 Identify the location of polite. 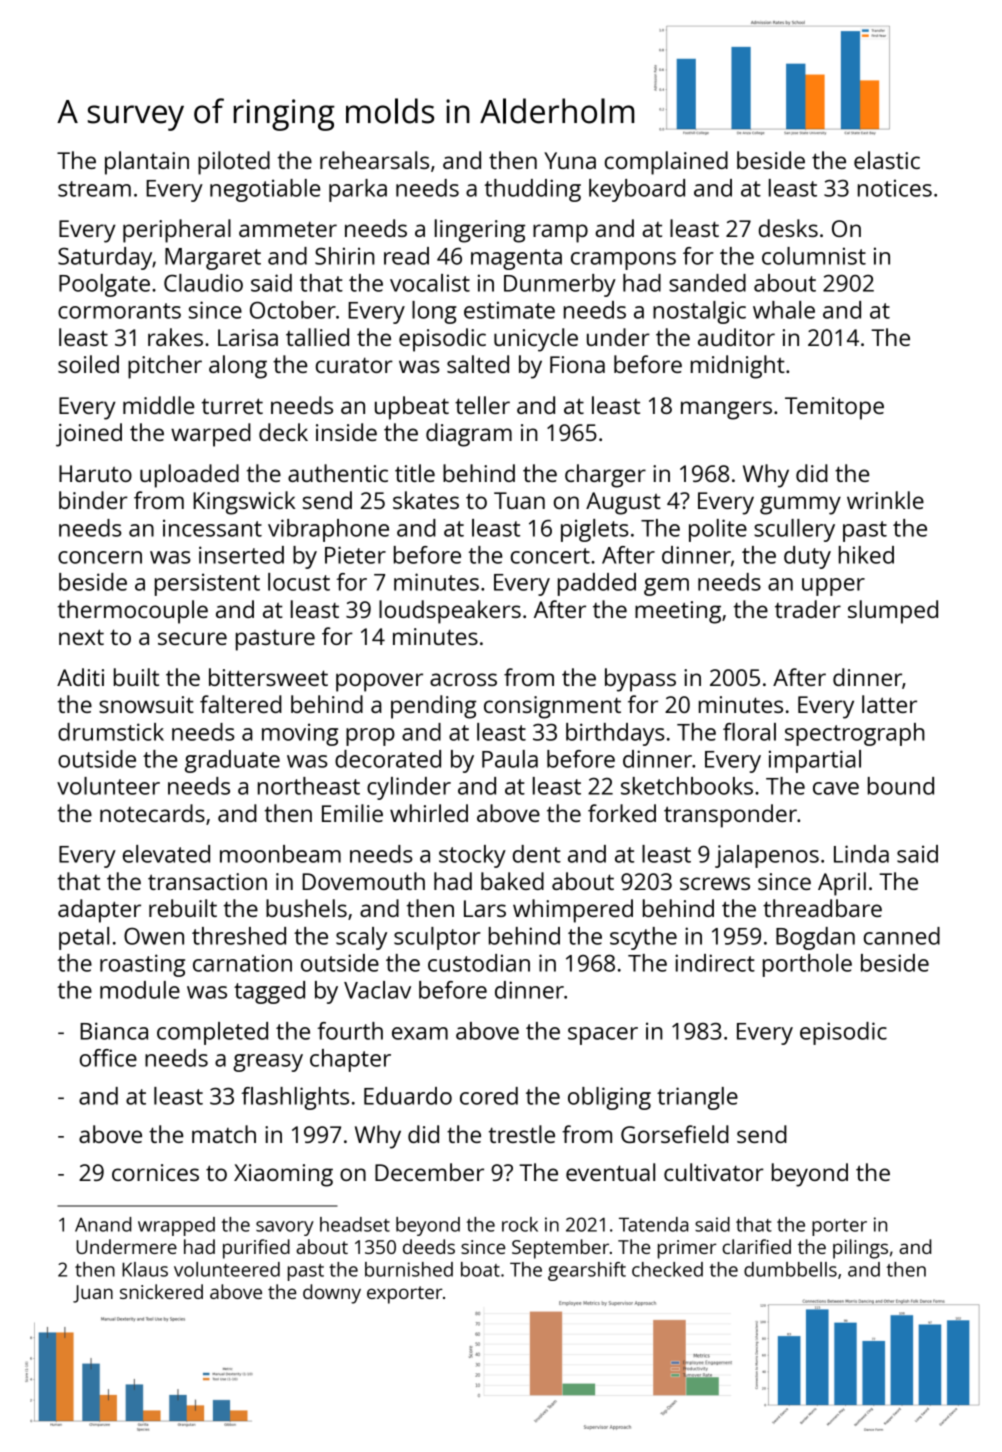
(718, 530).
